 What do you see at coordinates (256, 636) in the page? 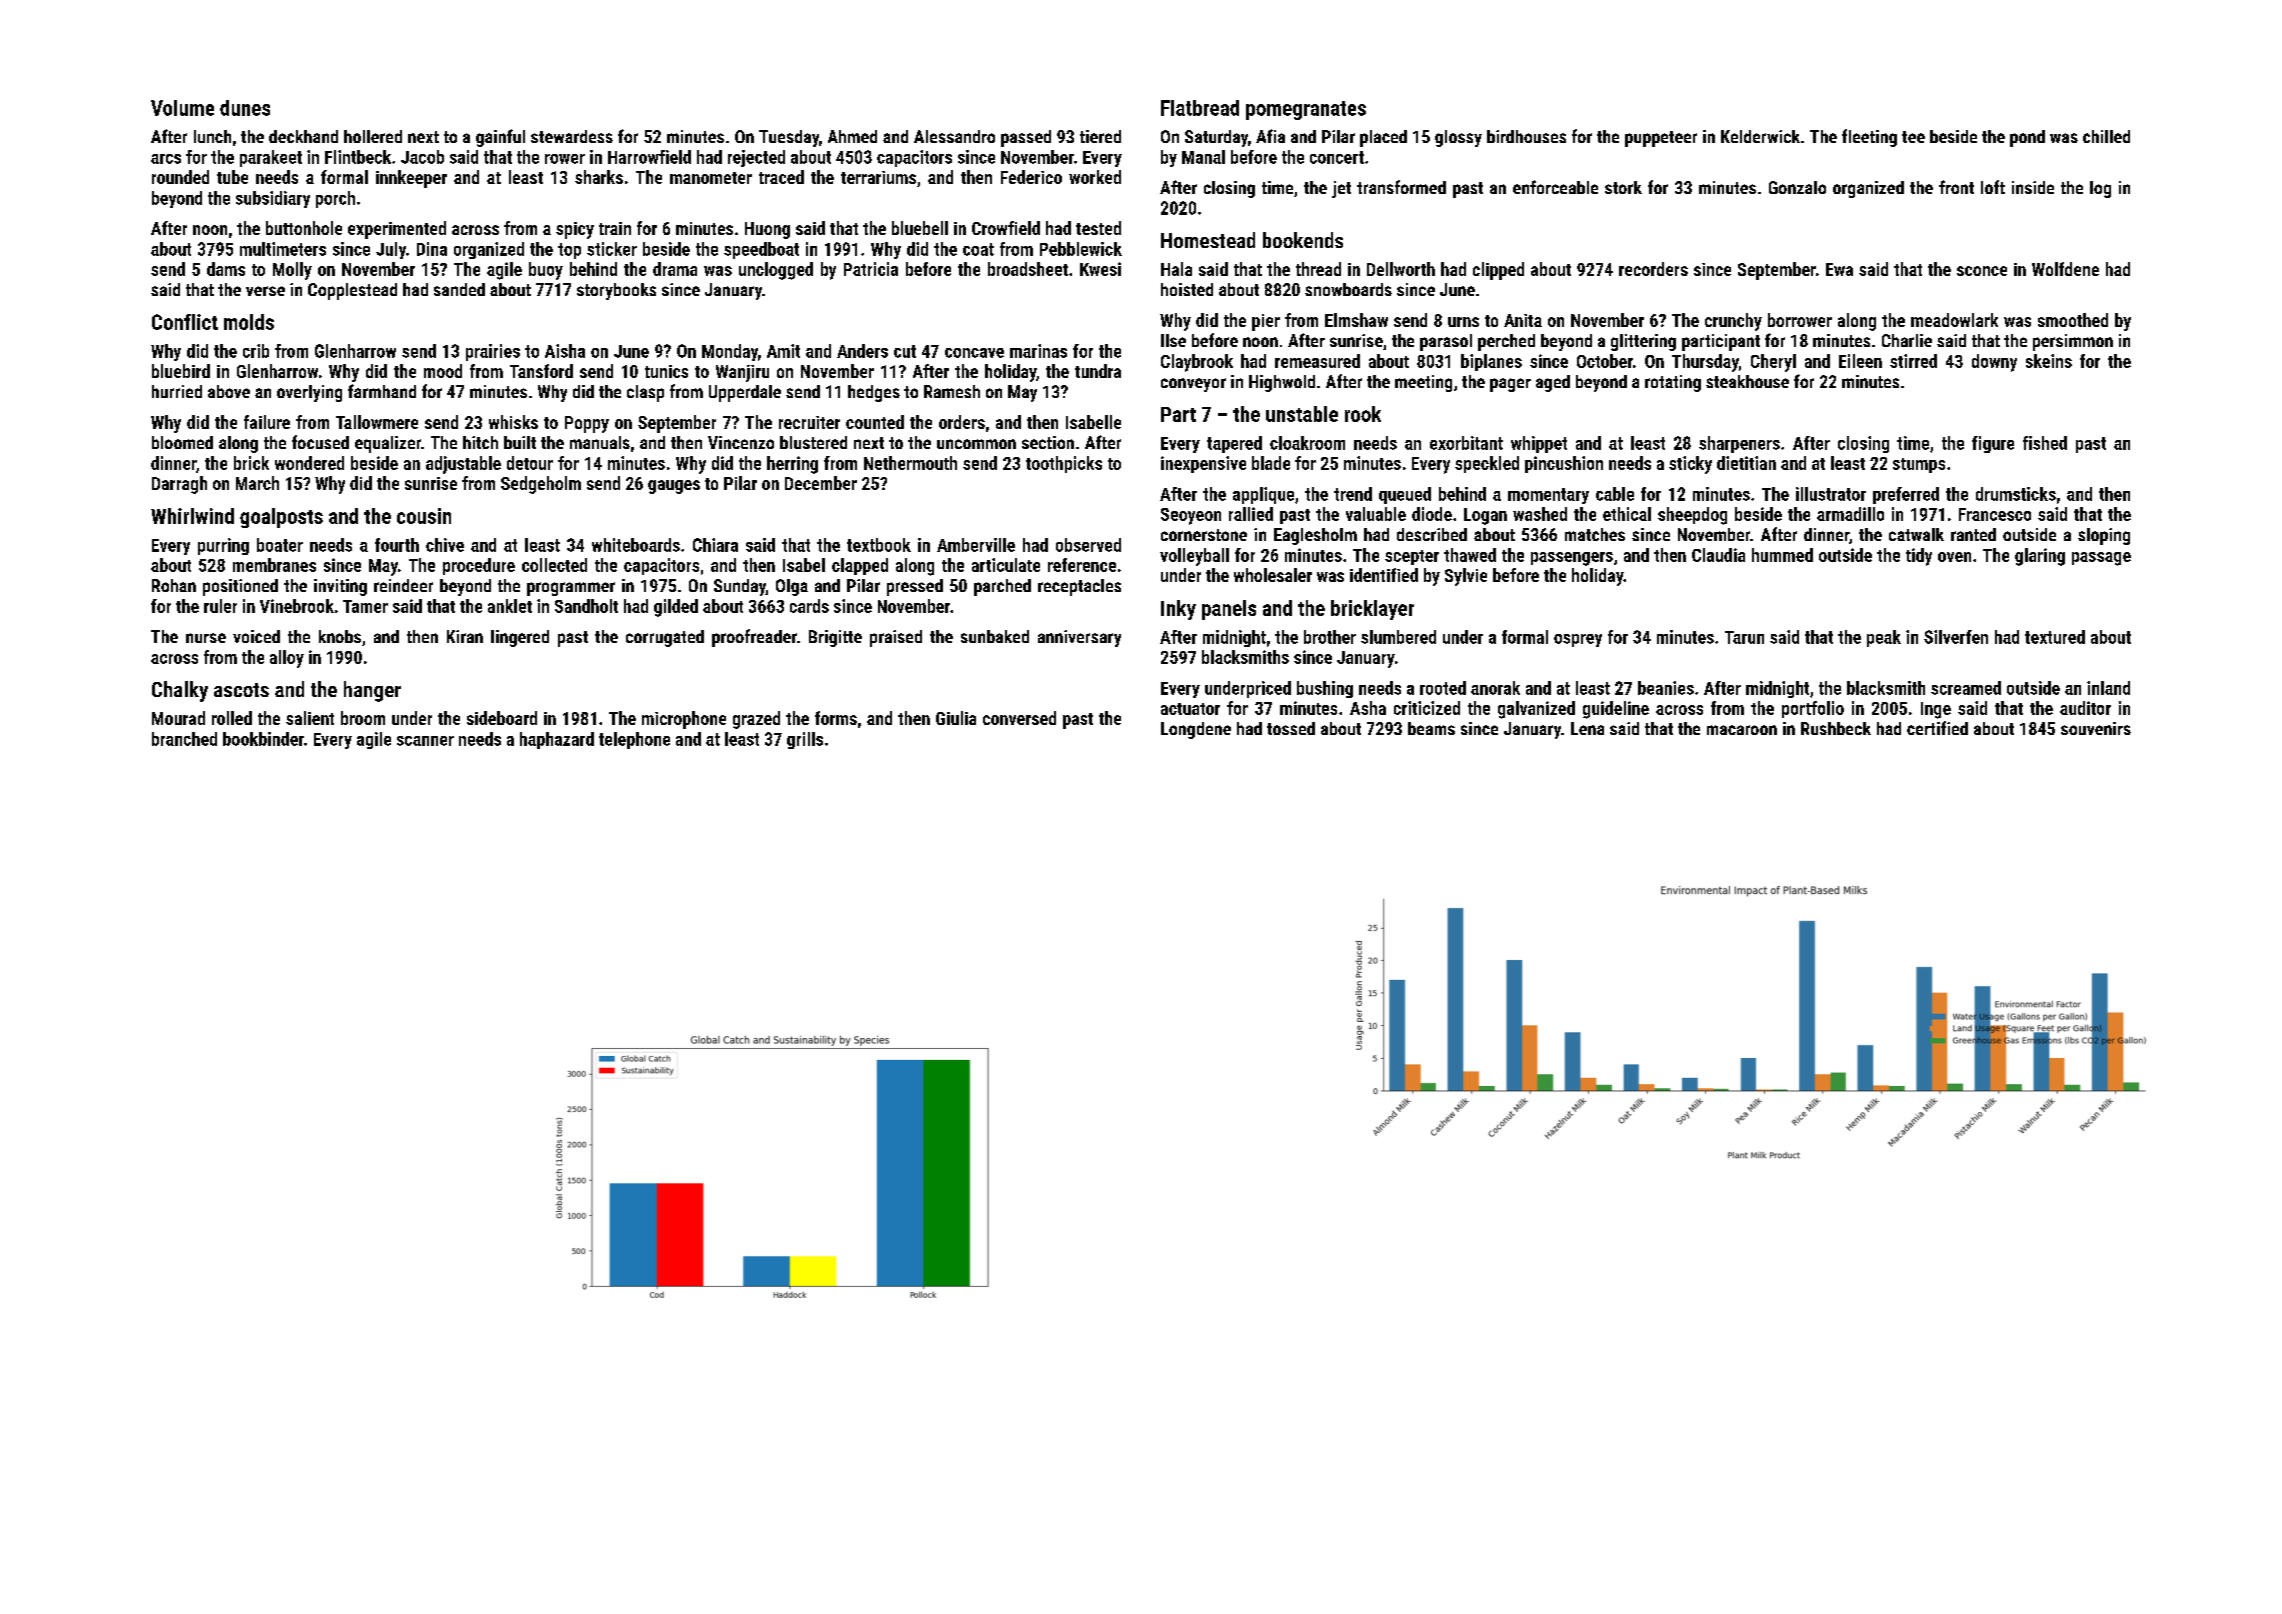
I see `voiced` at bounding box center [256, 636].
